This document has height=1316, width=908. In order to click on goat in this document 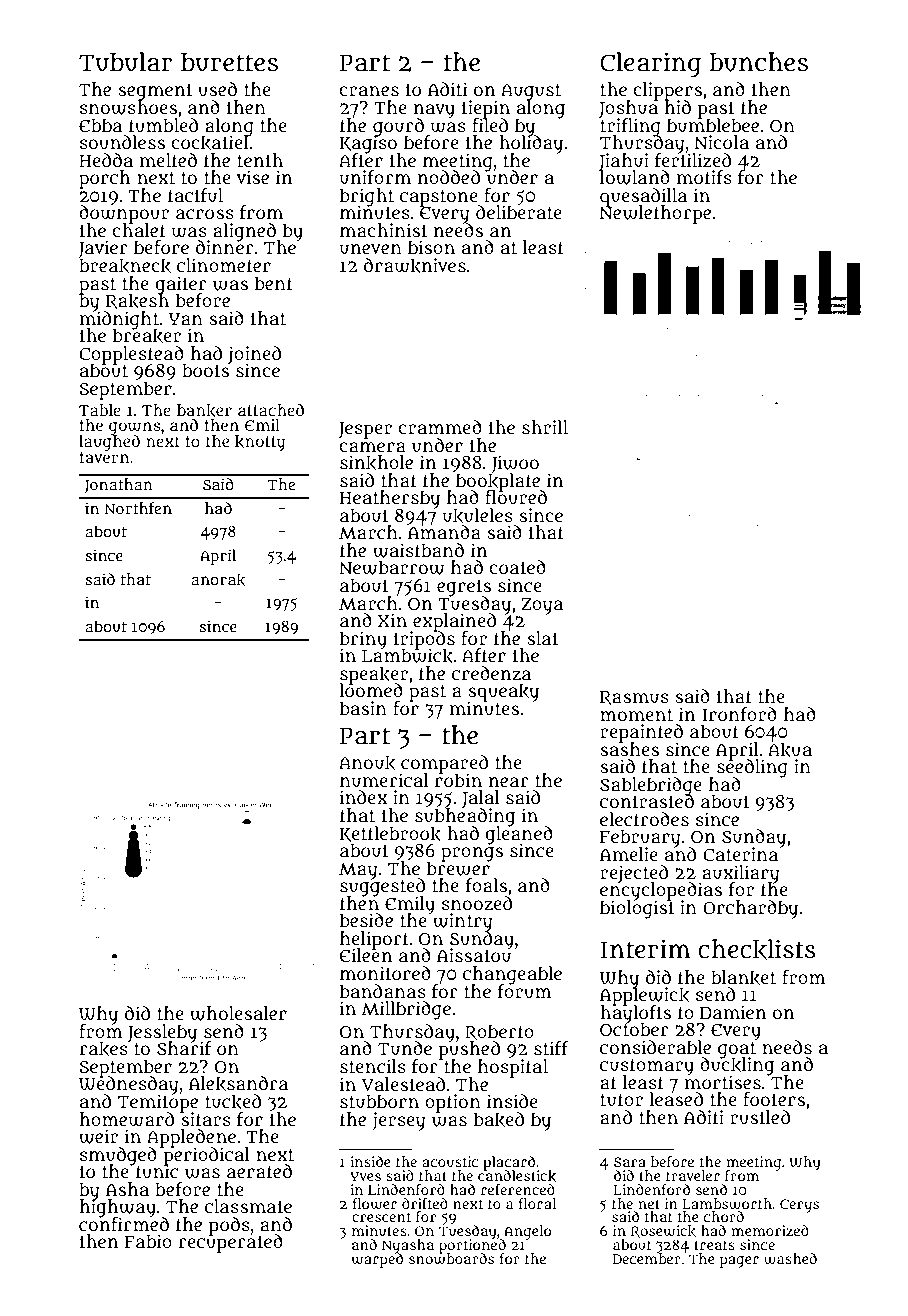, I will do `click(737, 1050)`.
